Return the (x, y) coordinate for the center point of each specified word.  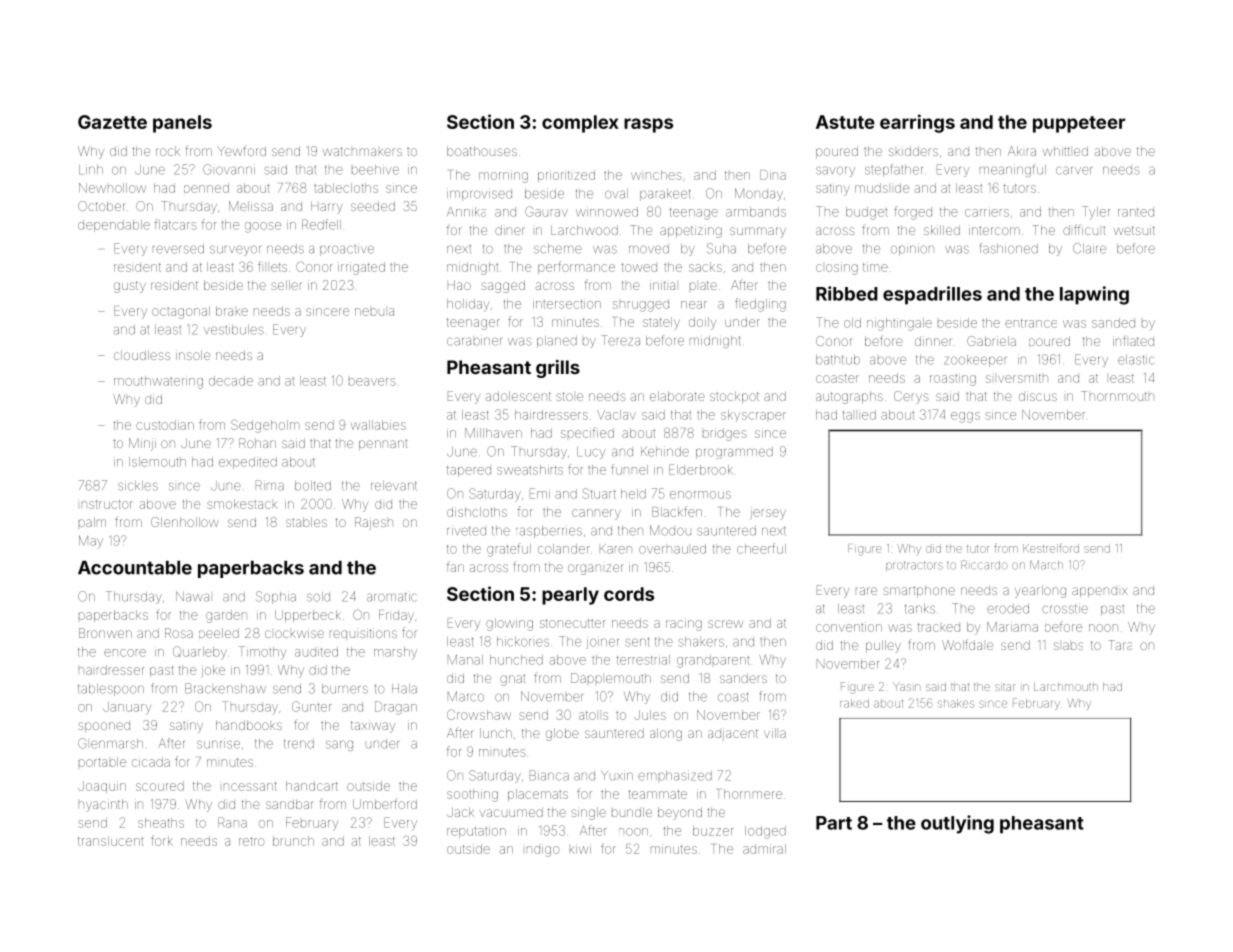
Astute (845, 122)
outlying (957, 824)
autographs (849, 397)
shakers (701, 642)
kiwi (580, 848)
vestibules (234, 329)
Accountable (135, 568)
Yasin (907, 686)
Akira (1022, 151)
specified (587, 432)
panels (182, 124)
